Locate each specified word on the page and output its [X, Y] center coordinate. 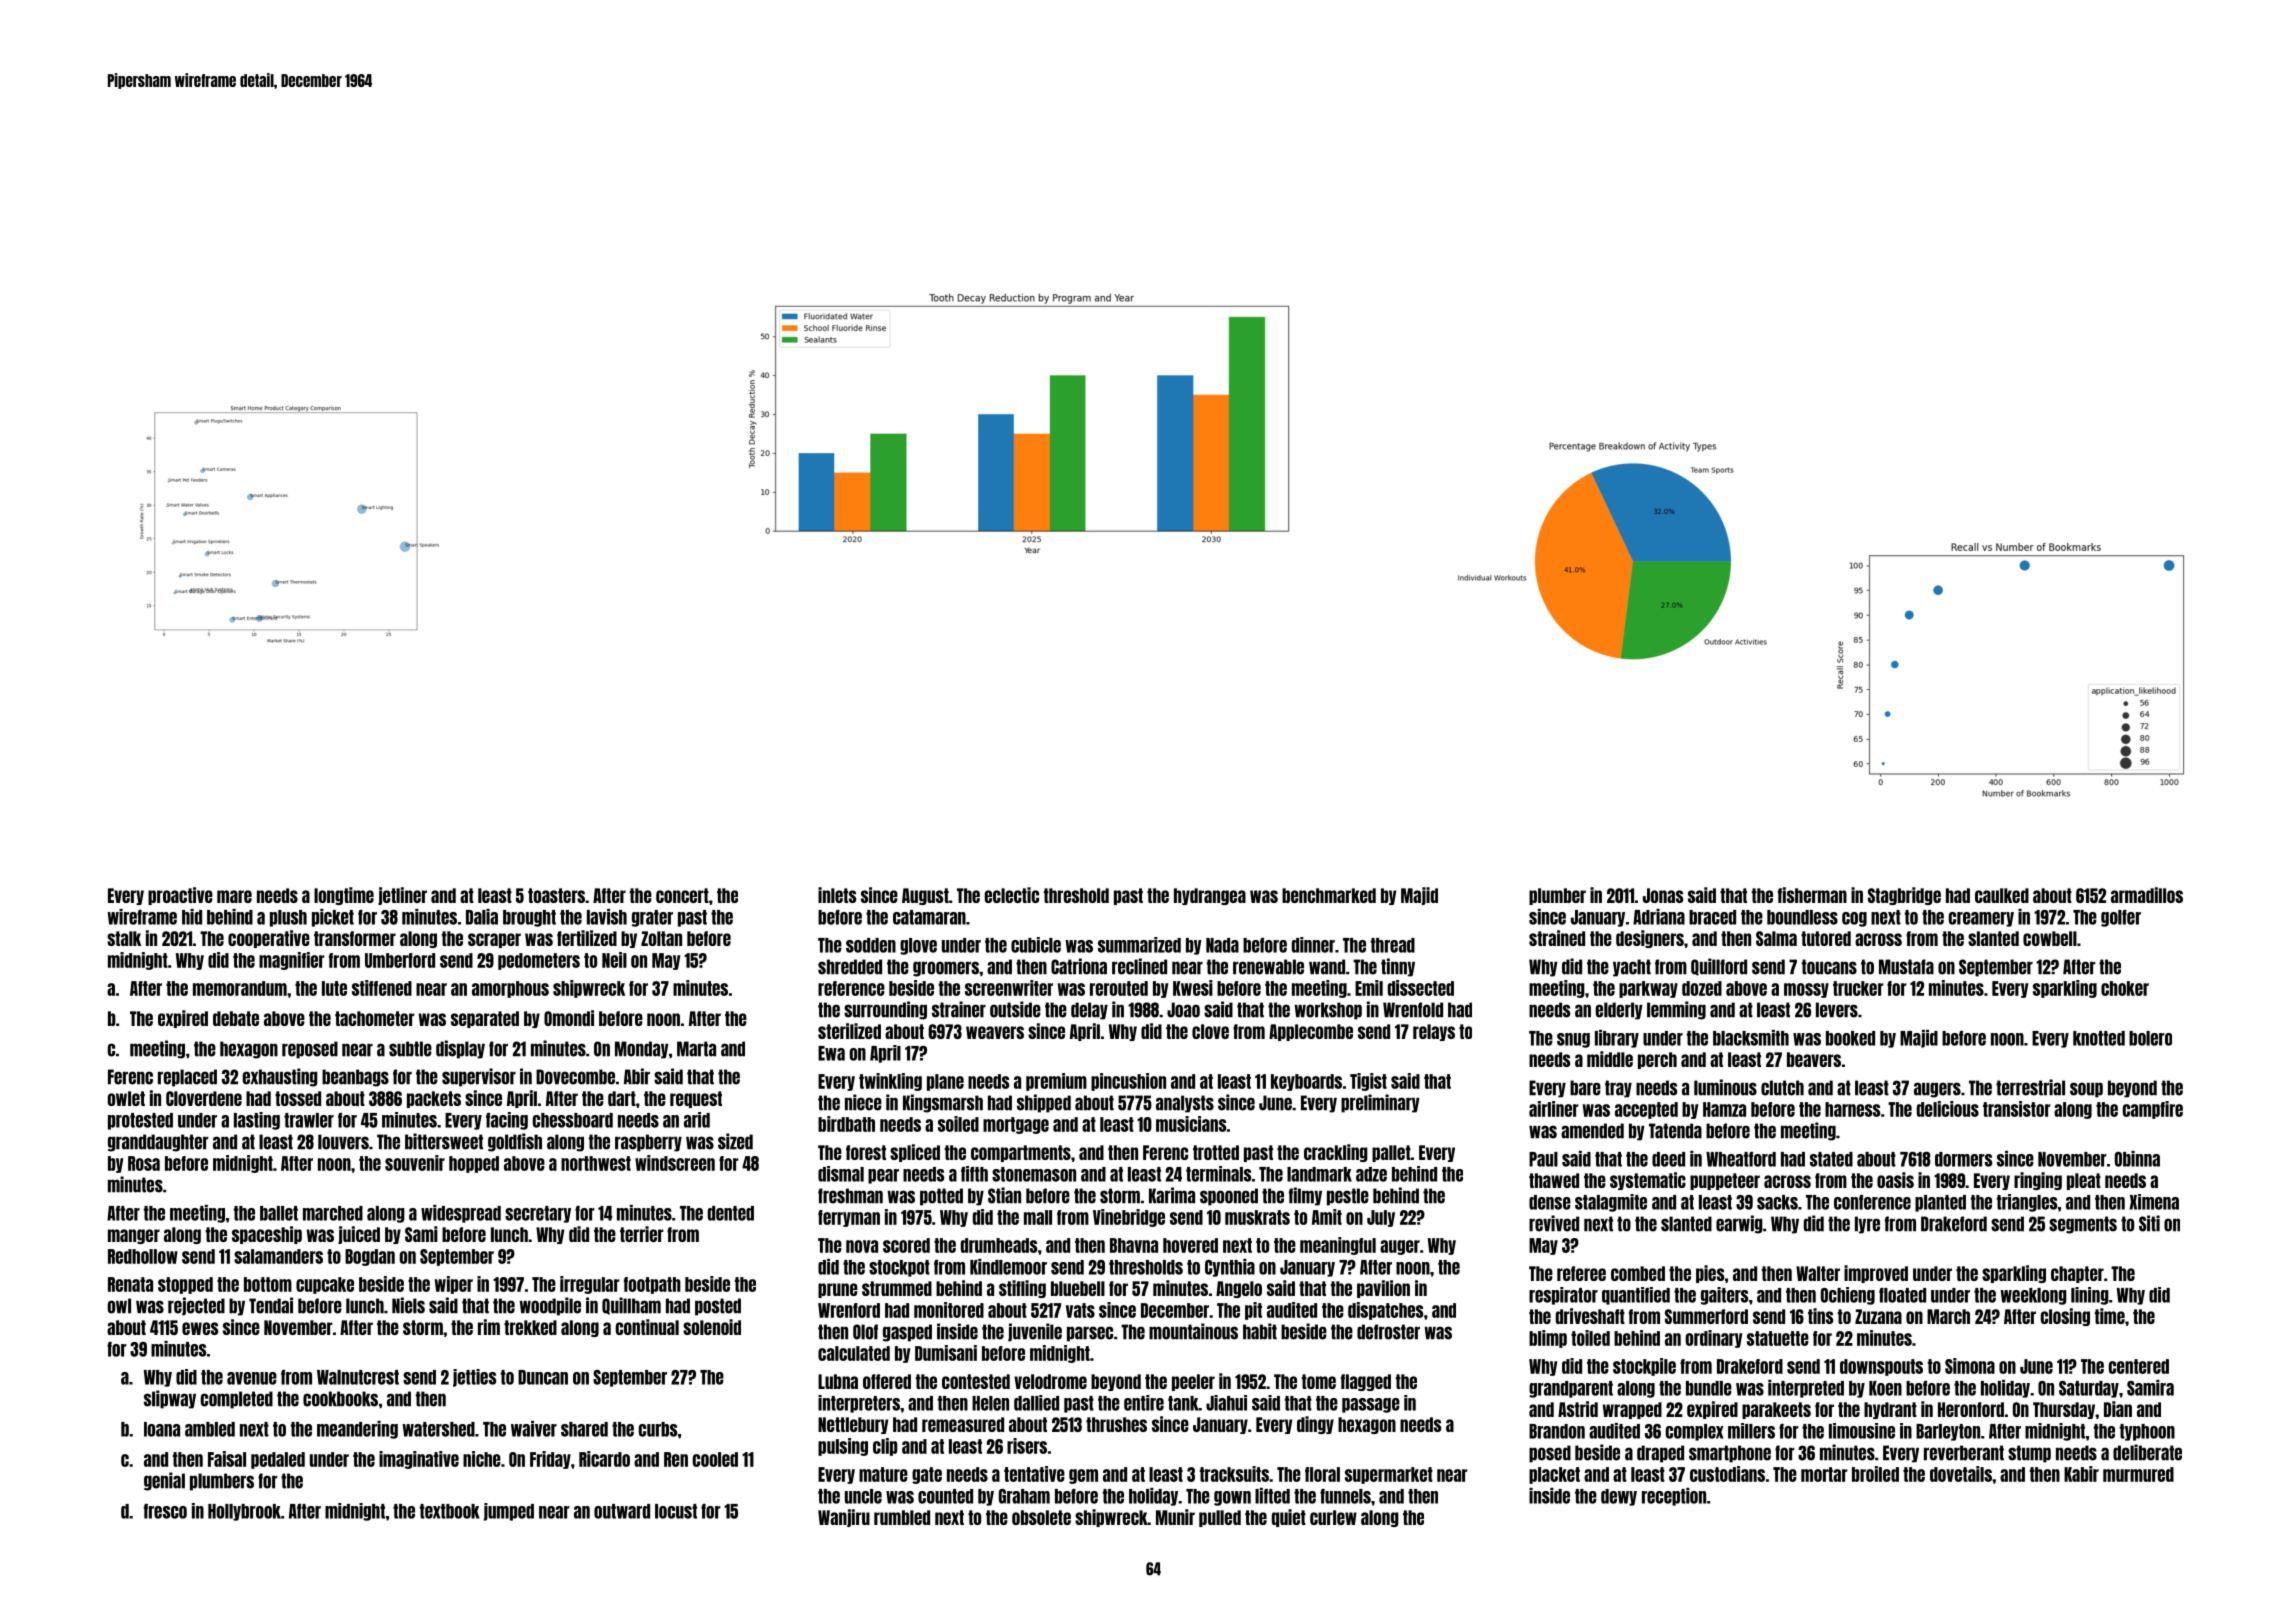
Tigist [1368, 1082]
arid [697, 1120]
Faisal [227, 1459]
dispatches [1385, 1311]
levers [1837, 1010]
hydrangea [1210, 896]
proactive [180, 896]
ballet [279, 1213]
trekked [530, 1327]
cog [1854, 919]
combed [1638, 1273]
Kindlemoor [1008, 1267]
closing [2065, 1317]
